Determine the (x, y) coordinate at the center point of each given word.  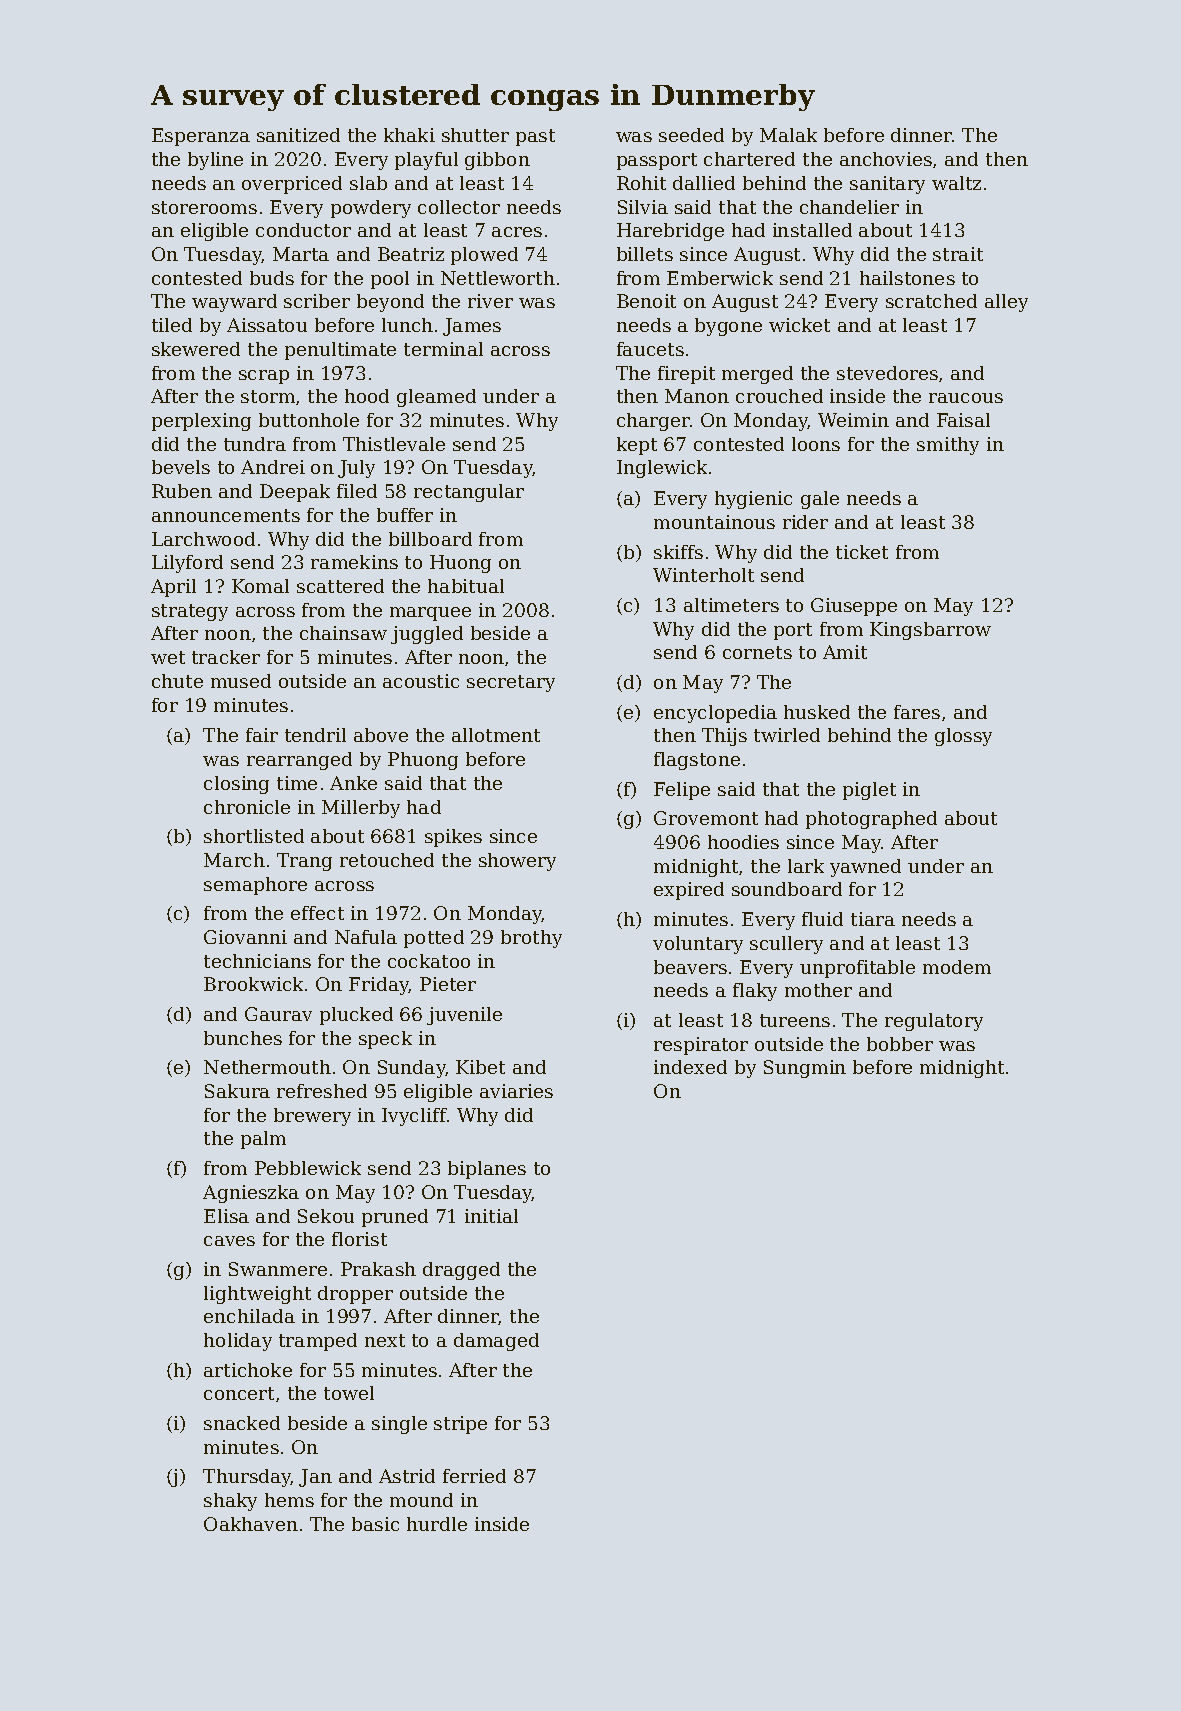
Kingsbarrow (930, 631)
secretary (511, 683)
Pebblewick (308, 1168)
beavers (690, 967)
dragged (461, 1271)
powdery (371, 209)
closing (236, 785)
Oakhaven (251, 1524)
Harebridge (670, 232)
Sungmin (805, 1069)
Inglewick (662, 469)
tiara (873, 919)
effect (317, 913)
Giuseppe (854, 607)
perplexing (201, 422)
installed (812, 230)
